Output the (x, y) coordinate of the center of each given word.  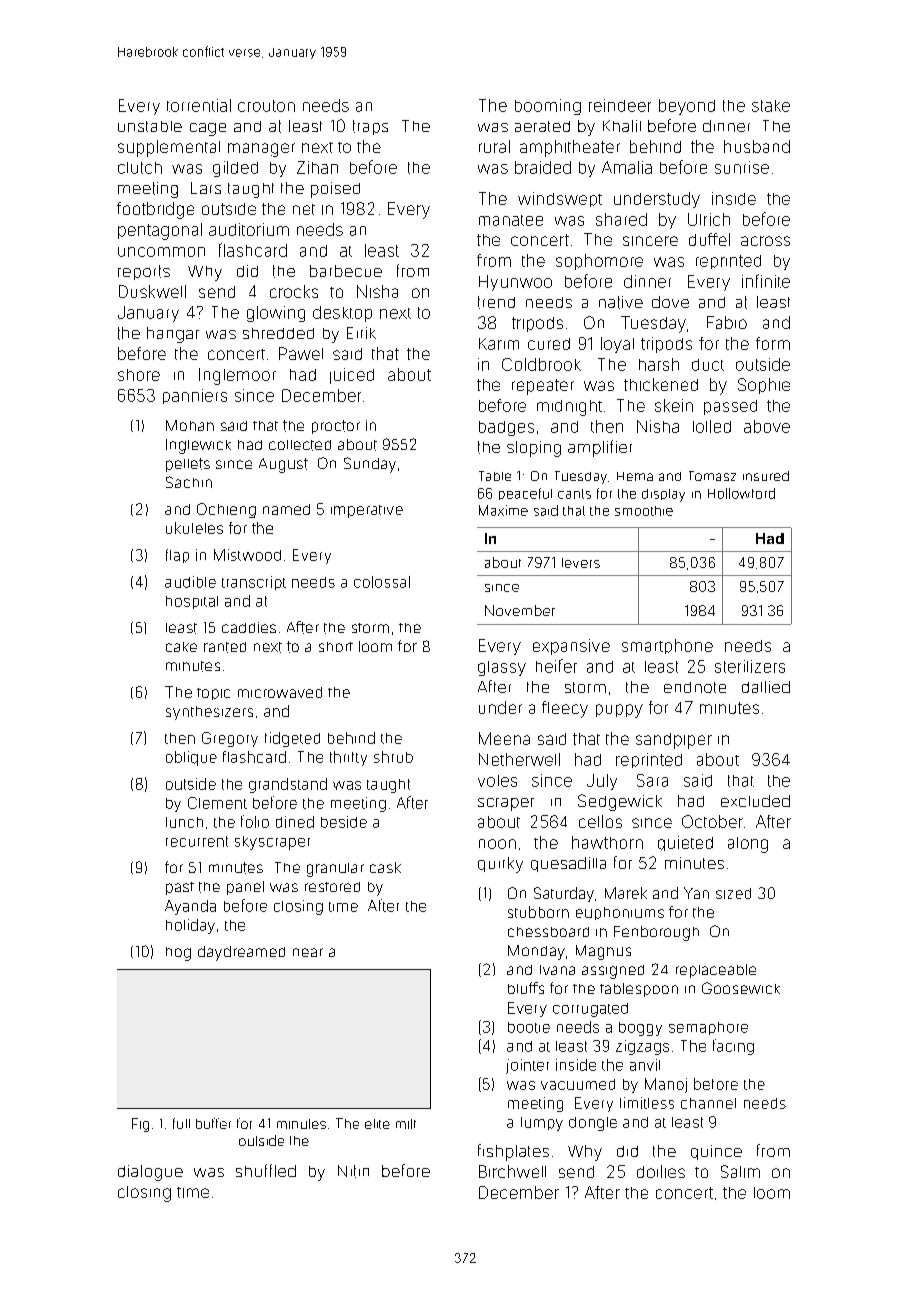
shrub (393, 757)
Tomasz (712, 476)
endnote (695, 687)
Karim (499, 344)
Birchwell (512, 1171)
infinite (766, 281)
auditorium (249, 229)
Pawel (301, 353)
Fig (140, 1125)
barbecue (346, 271)
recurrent (197, 841)
